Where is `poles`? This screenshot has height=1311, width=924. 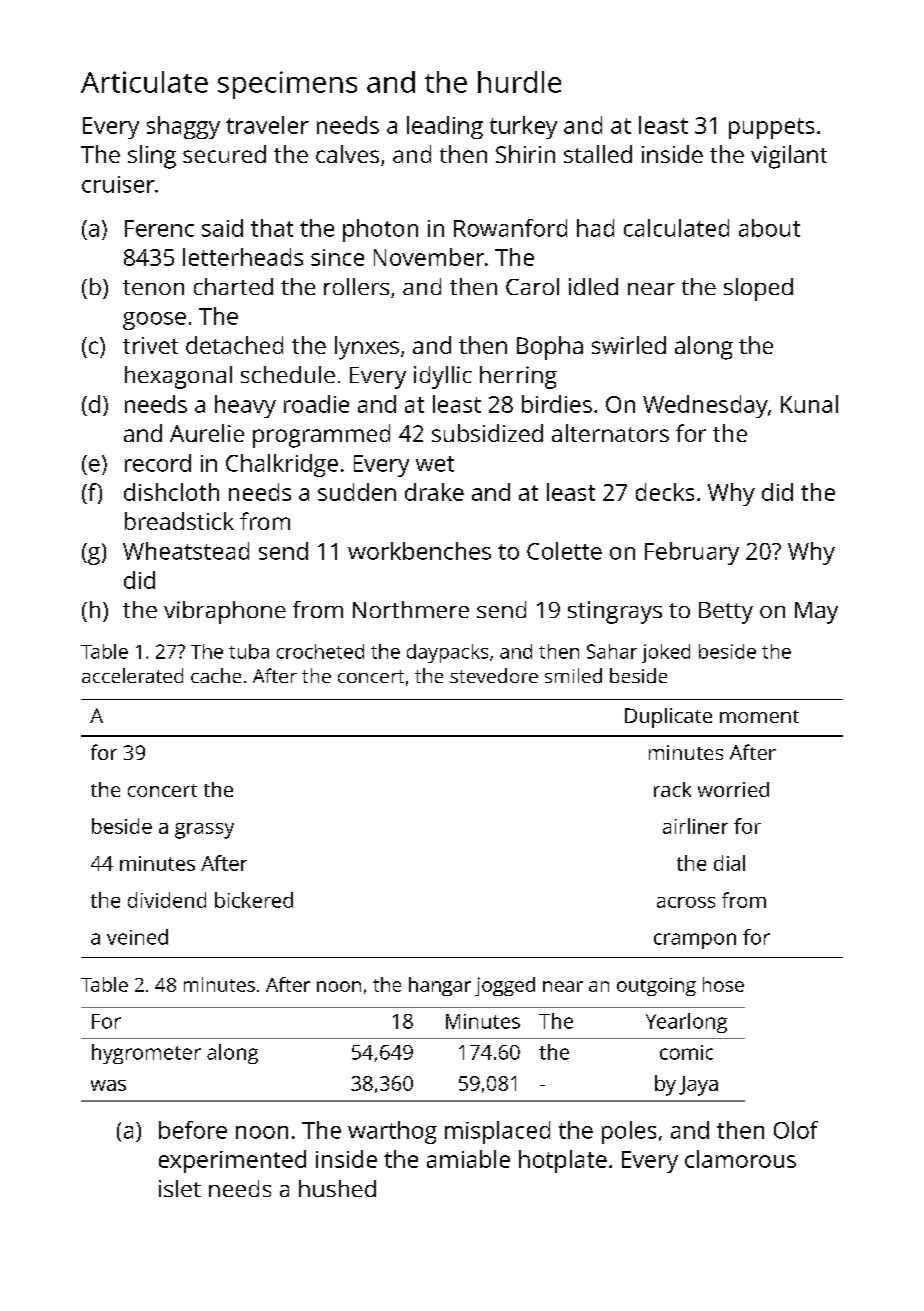
poles is located at coordinates (629, 1132).
